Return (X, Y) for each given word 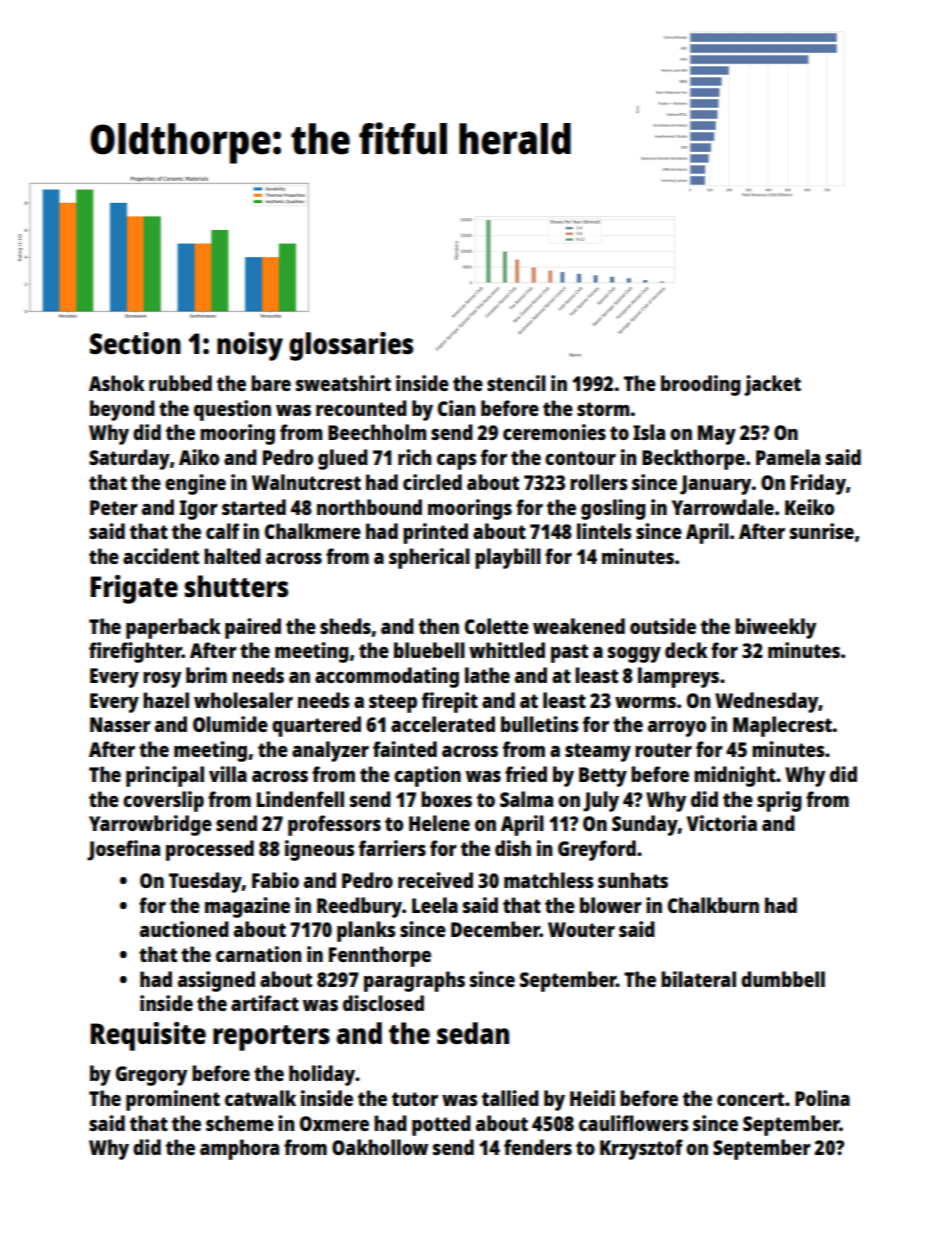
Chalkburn (713, 905)
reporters (271, 1038)
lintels (604, 531)
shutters (236, 586)
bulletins (539, 724)
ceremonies (554, 432)
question (232, 410)
